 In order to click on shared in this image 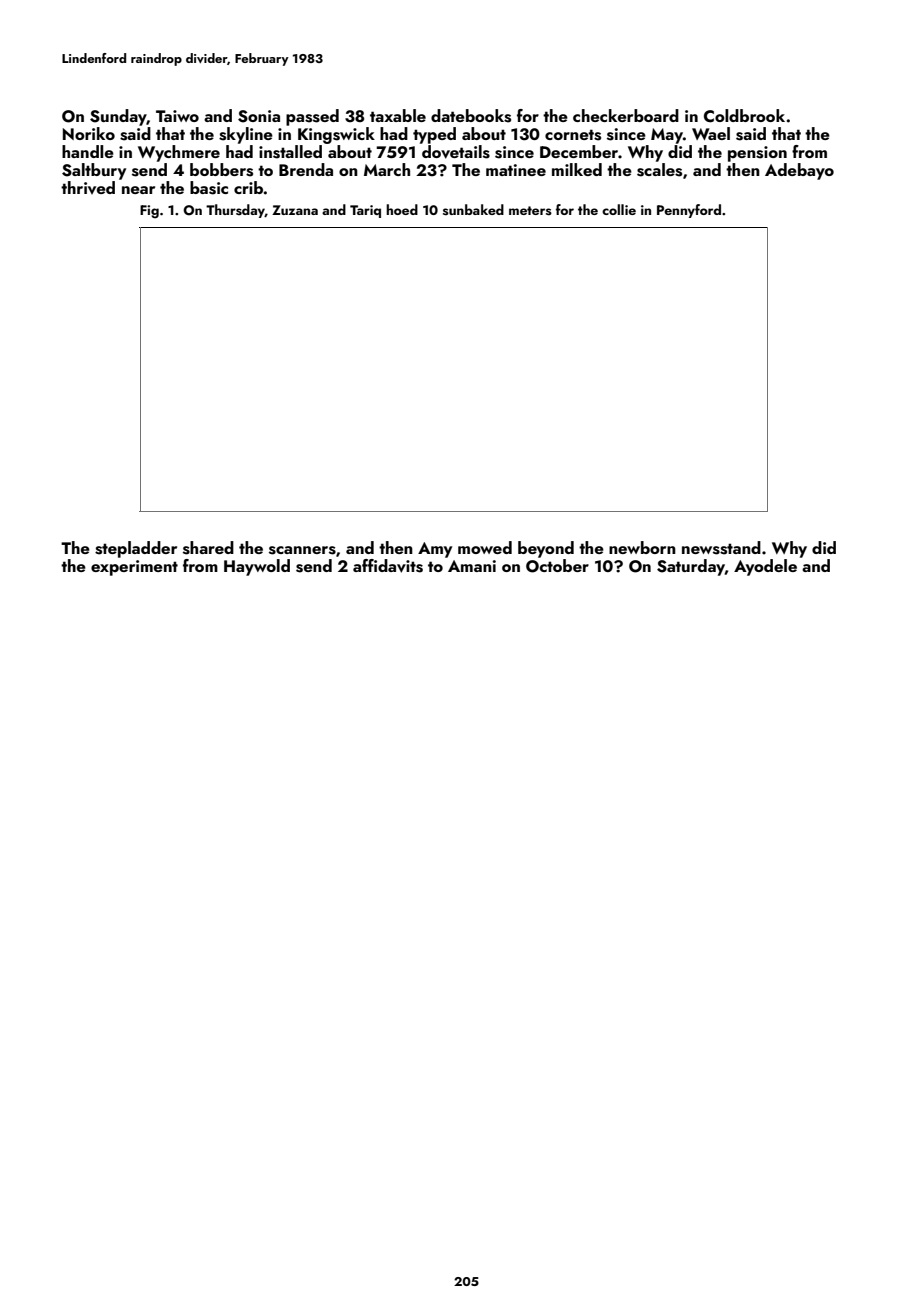, I will do `click(208, 548)`.
